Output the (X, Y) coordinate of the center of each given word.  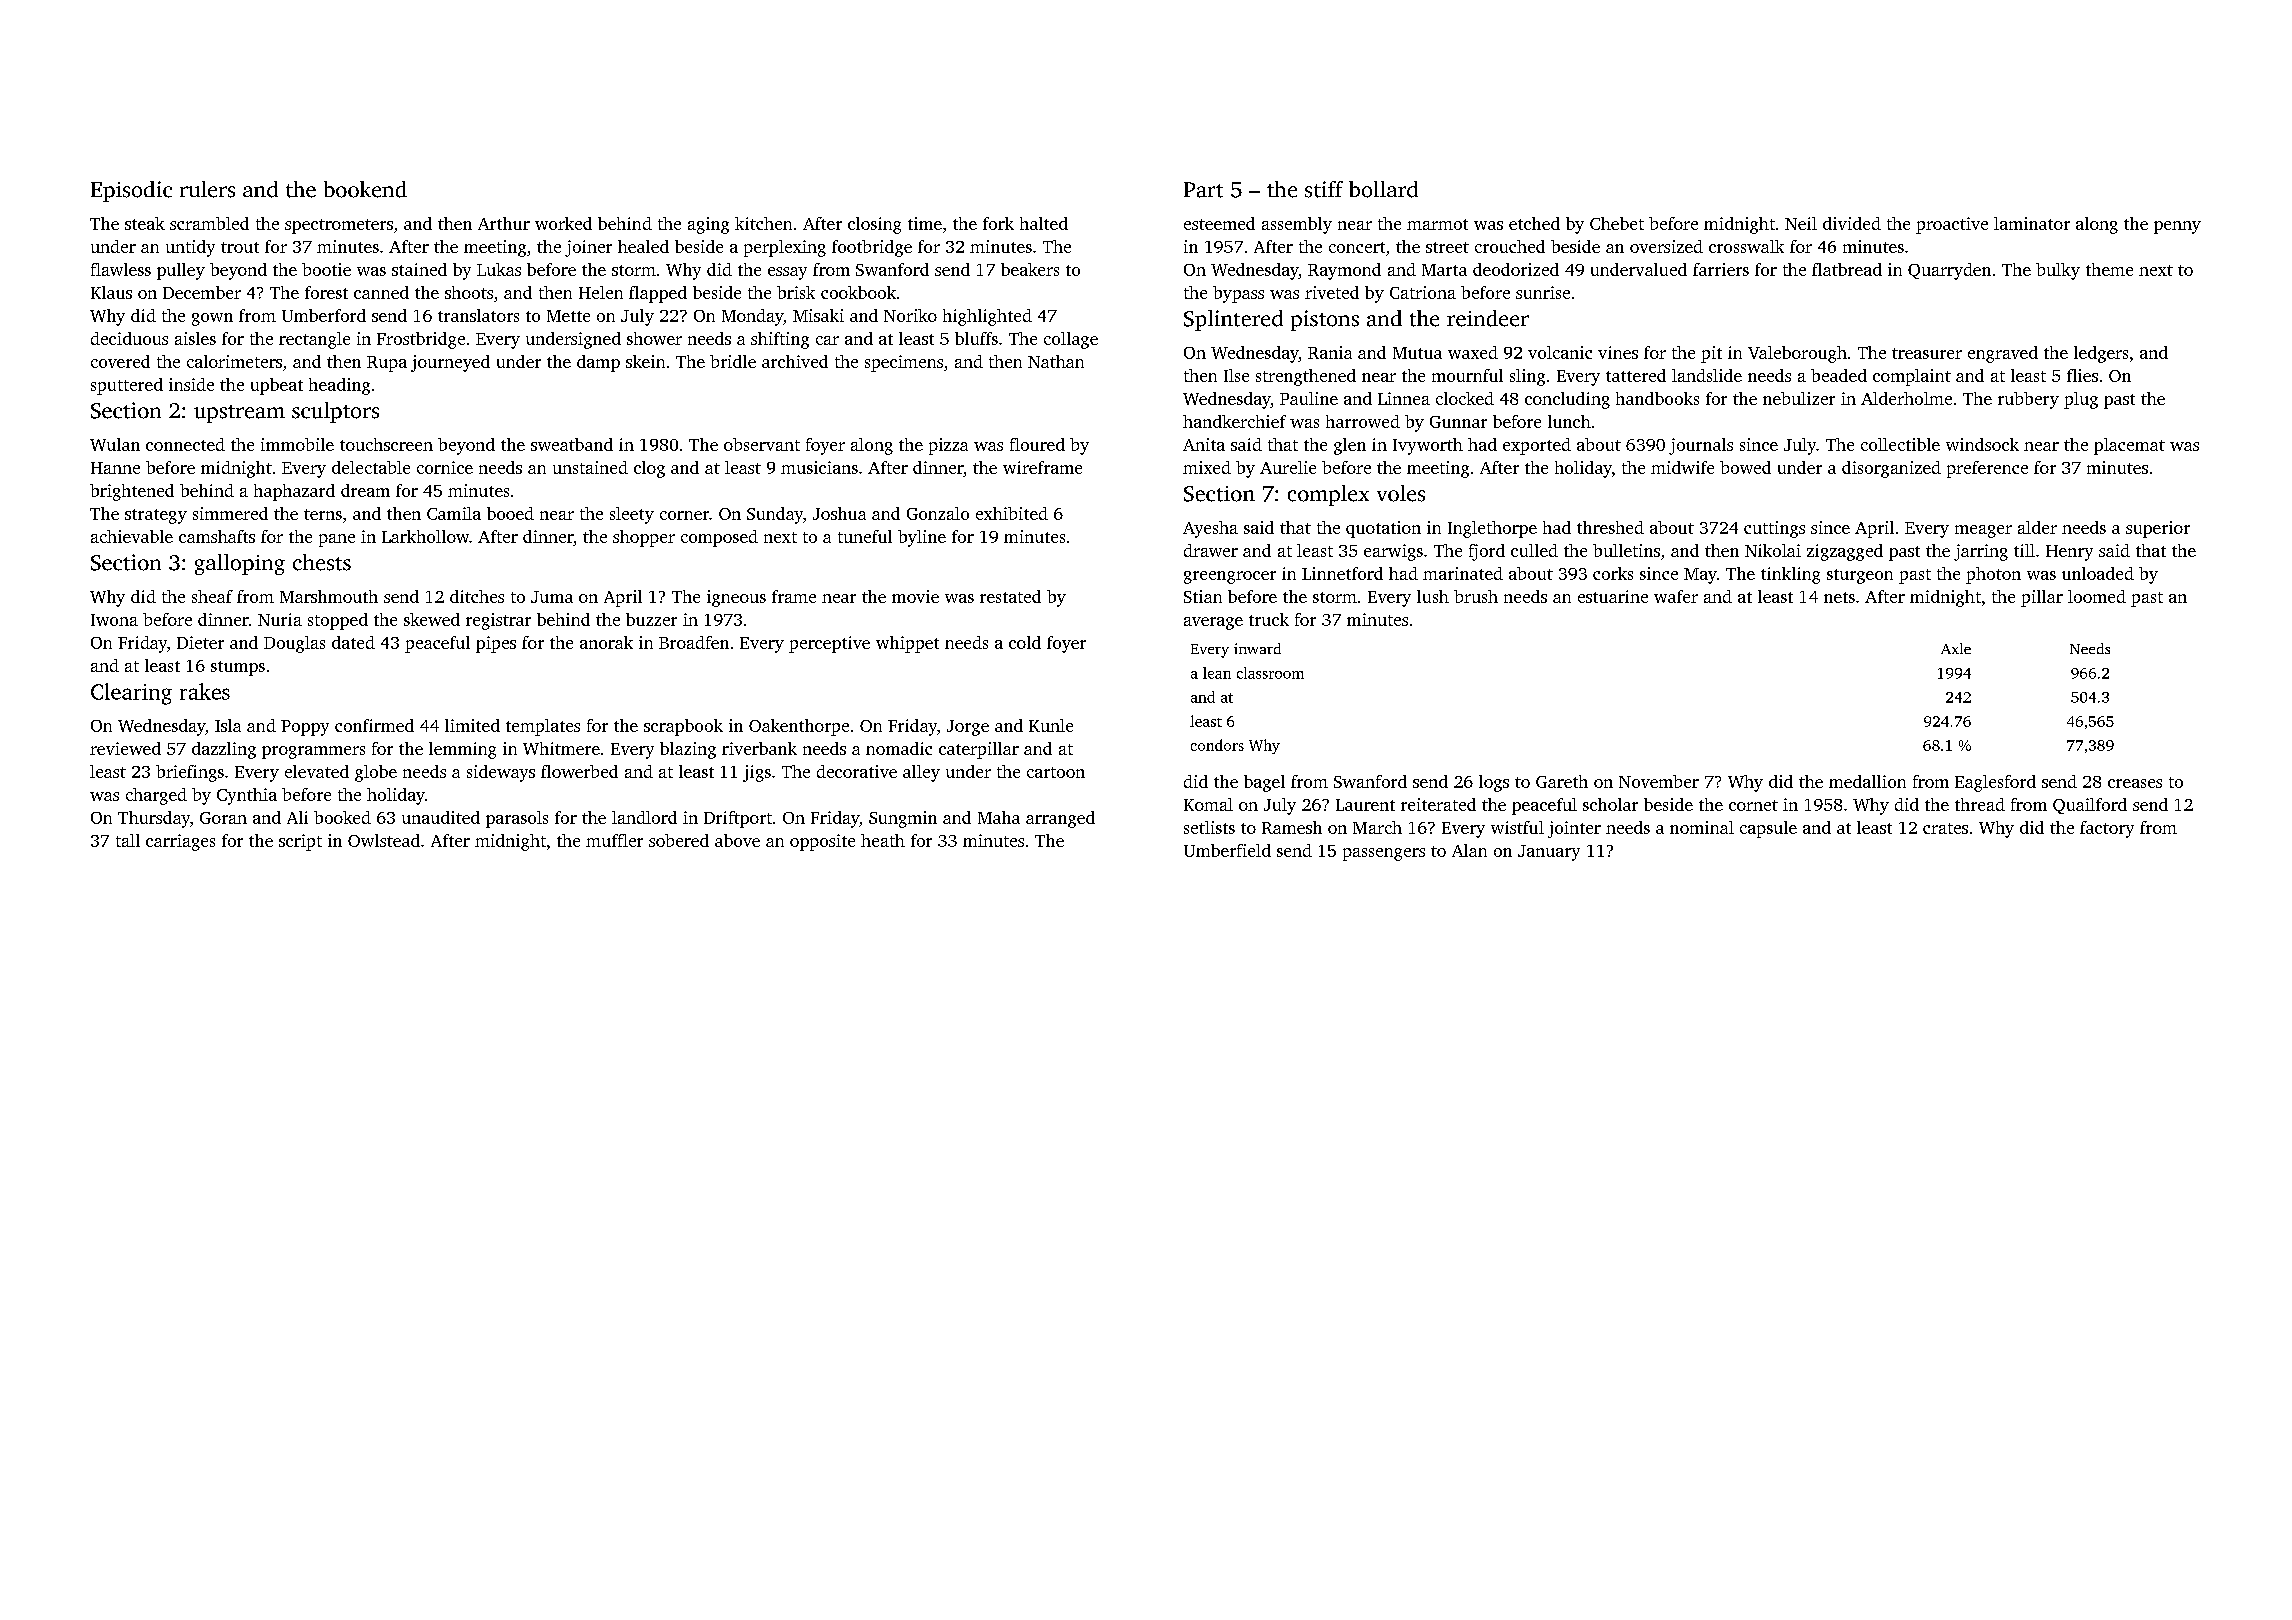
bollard (1383, 189)
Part (1203, 190)
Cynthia (247, 796)
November (1659, 781)
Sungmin (903, 819)
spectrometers (339, 226)
